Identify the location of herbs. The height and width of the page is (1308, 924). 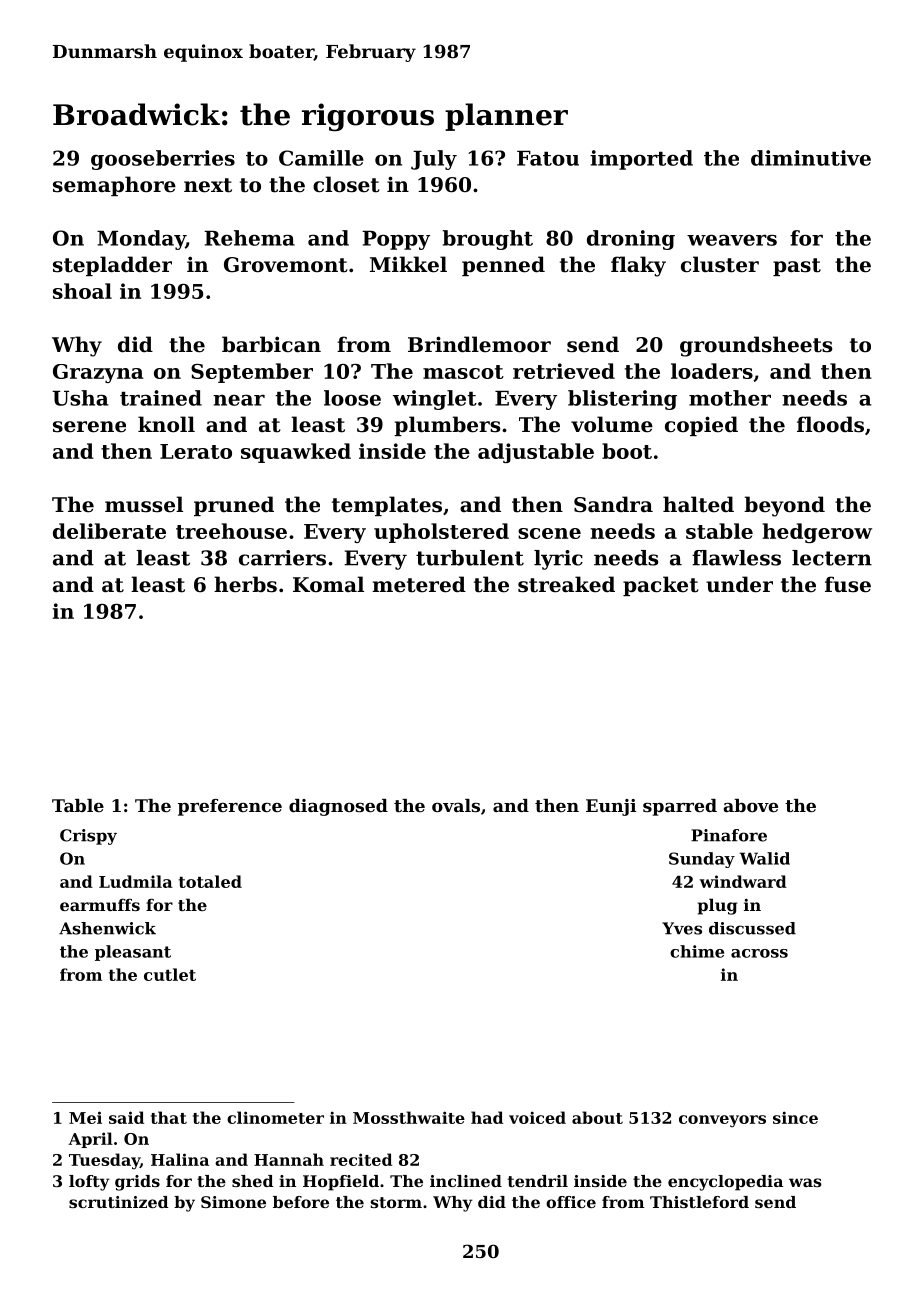
(245, 584).
